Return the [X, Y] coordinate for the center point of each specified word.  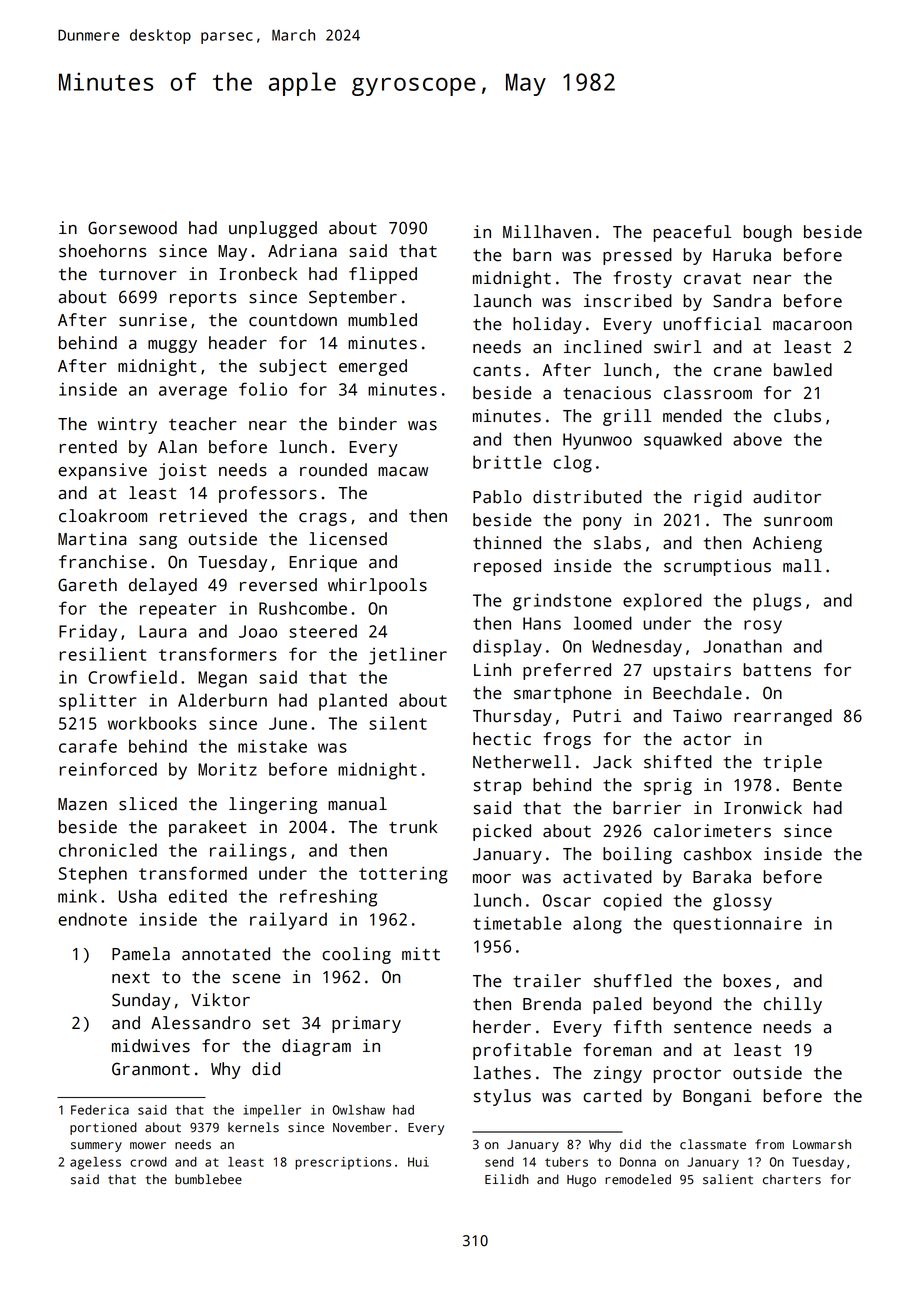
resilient [102, 654]
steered [323, 631]
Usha [138, 896]
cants [497, 371]
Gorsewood [132, 228]
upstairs [692, 671]
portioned [103, 1128]
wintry [127, 425]
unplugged [273, 229]
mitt [421, 954]
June [288, 723]
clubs [797, 416]
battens [777, 670]
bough [767, 233]
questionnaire [737, 925]
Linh [492, 669]
